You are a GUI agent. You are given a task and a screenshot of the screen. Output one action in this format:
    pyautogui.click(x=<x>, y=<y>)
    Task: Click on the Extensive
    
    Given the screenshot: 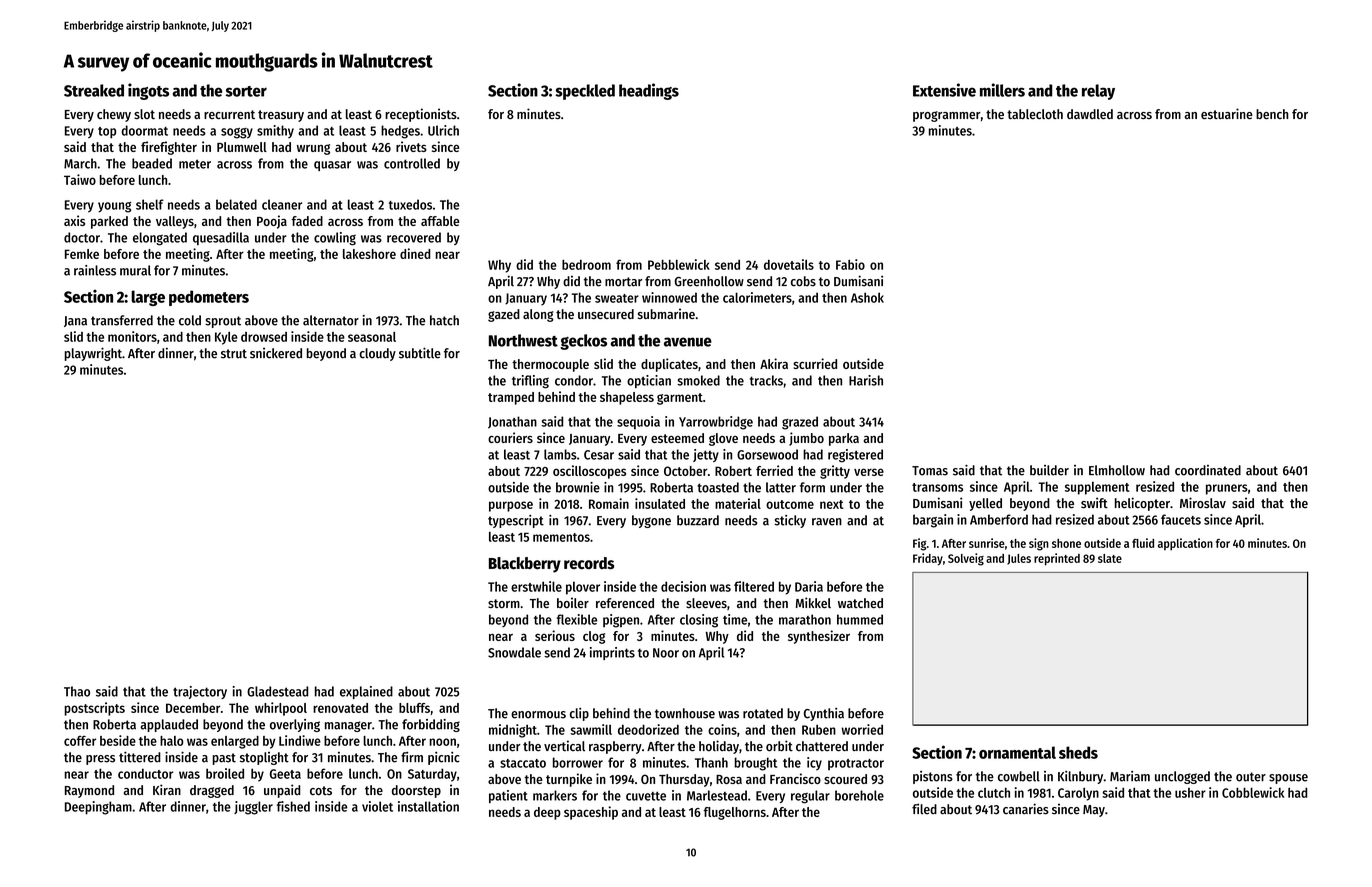 What is the action you would take?
    pyautogui.click(x=944, y=90)
